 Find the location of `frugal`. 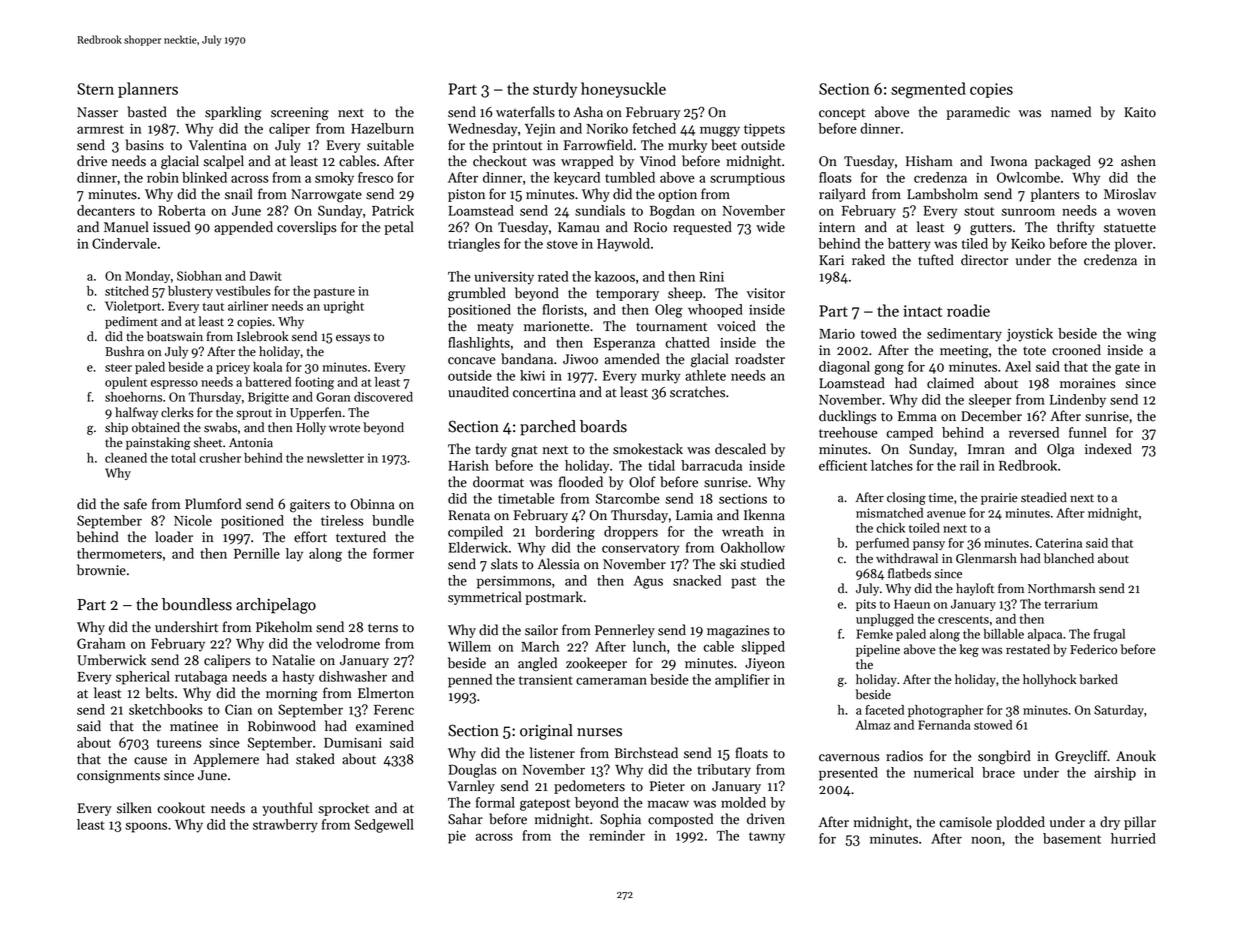

frugal is located at coordinates (1109, 635).
